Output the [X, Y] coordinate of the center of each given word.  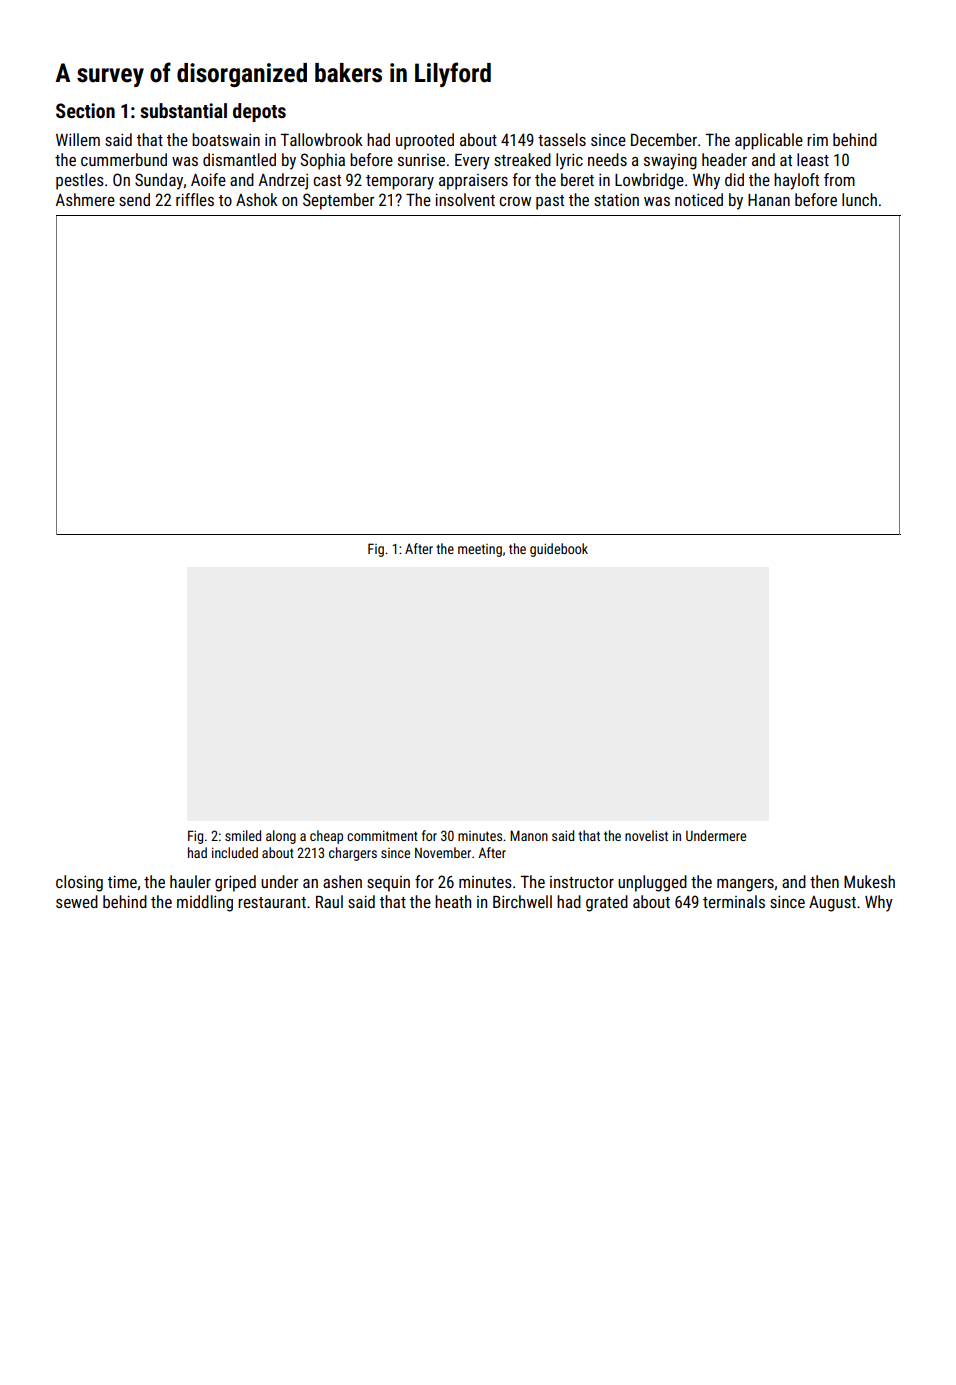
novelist [646, 835]
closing [79, 883]
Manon [529, 835]
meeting [480, 550]
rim [817, 140]
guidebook [559, 550]
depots [259, 112]
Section [85, 110]
